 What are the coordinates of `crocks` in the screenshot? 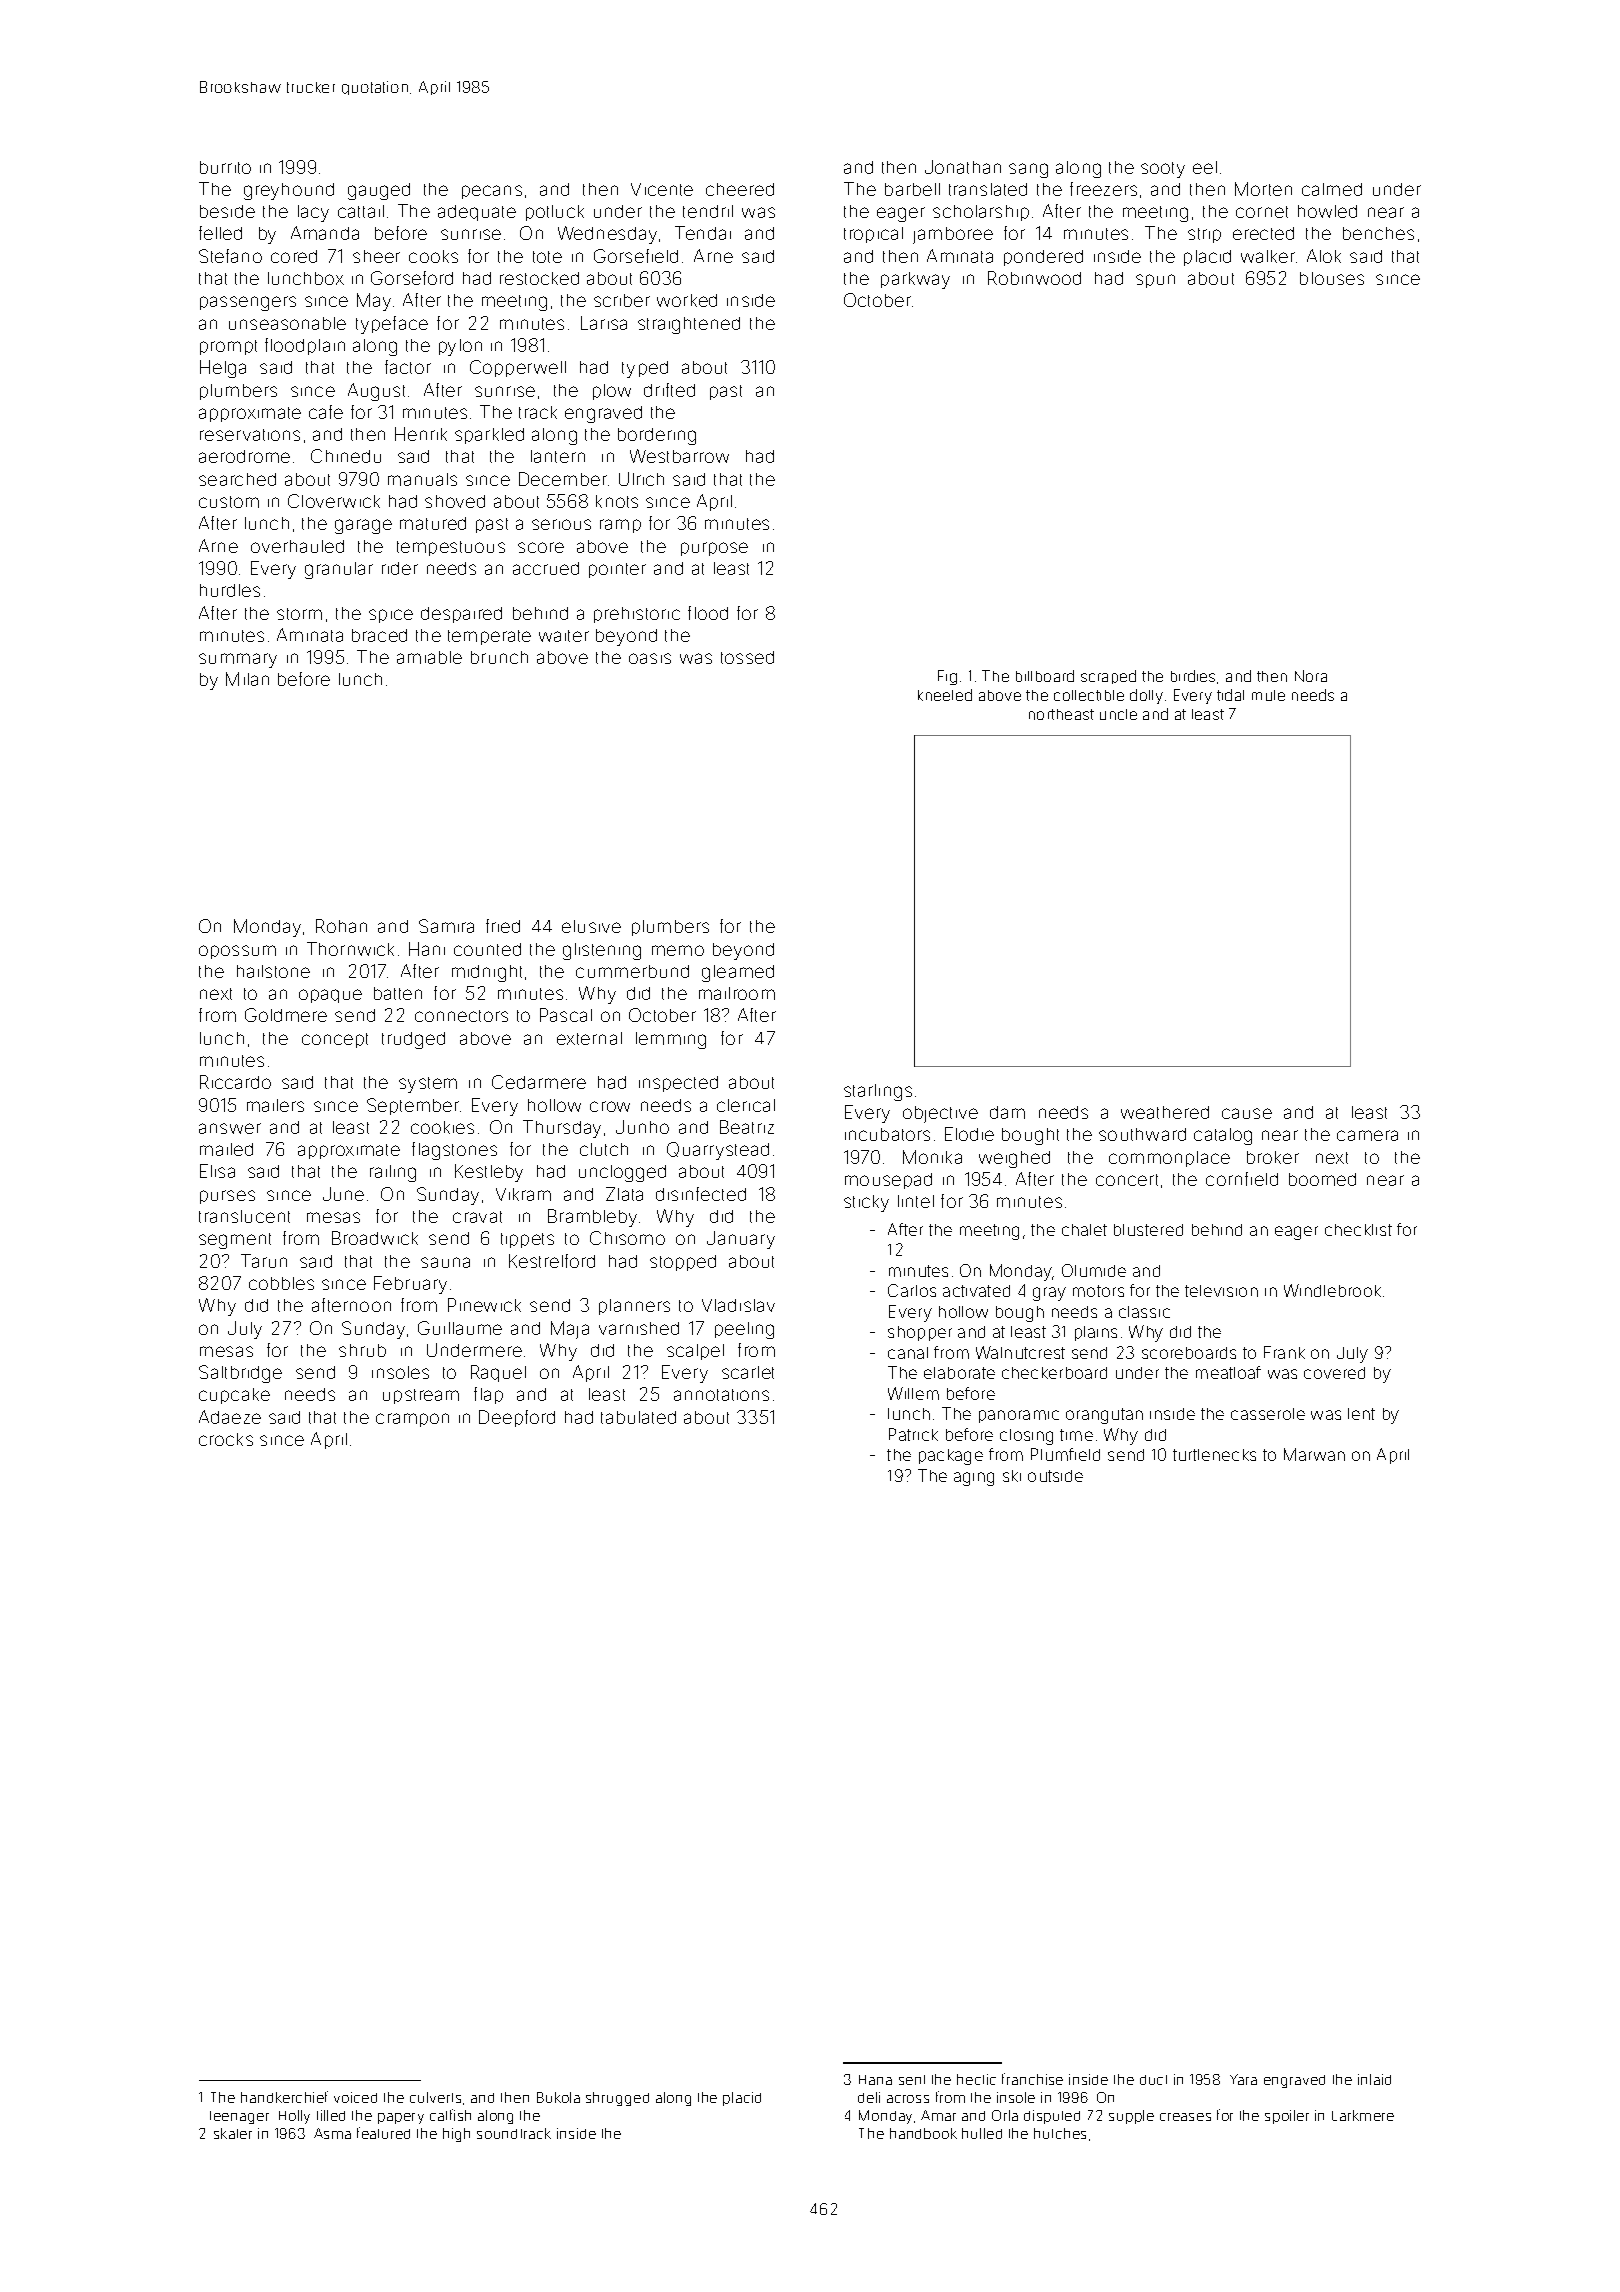 It's located at (226, 1439).
